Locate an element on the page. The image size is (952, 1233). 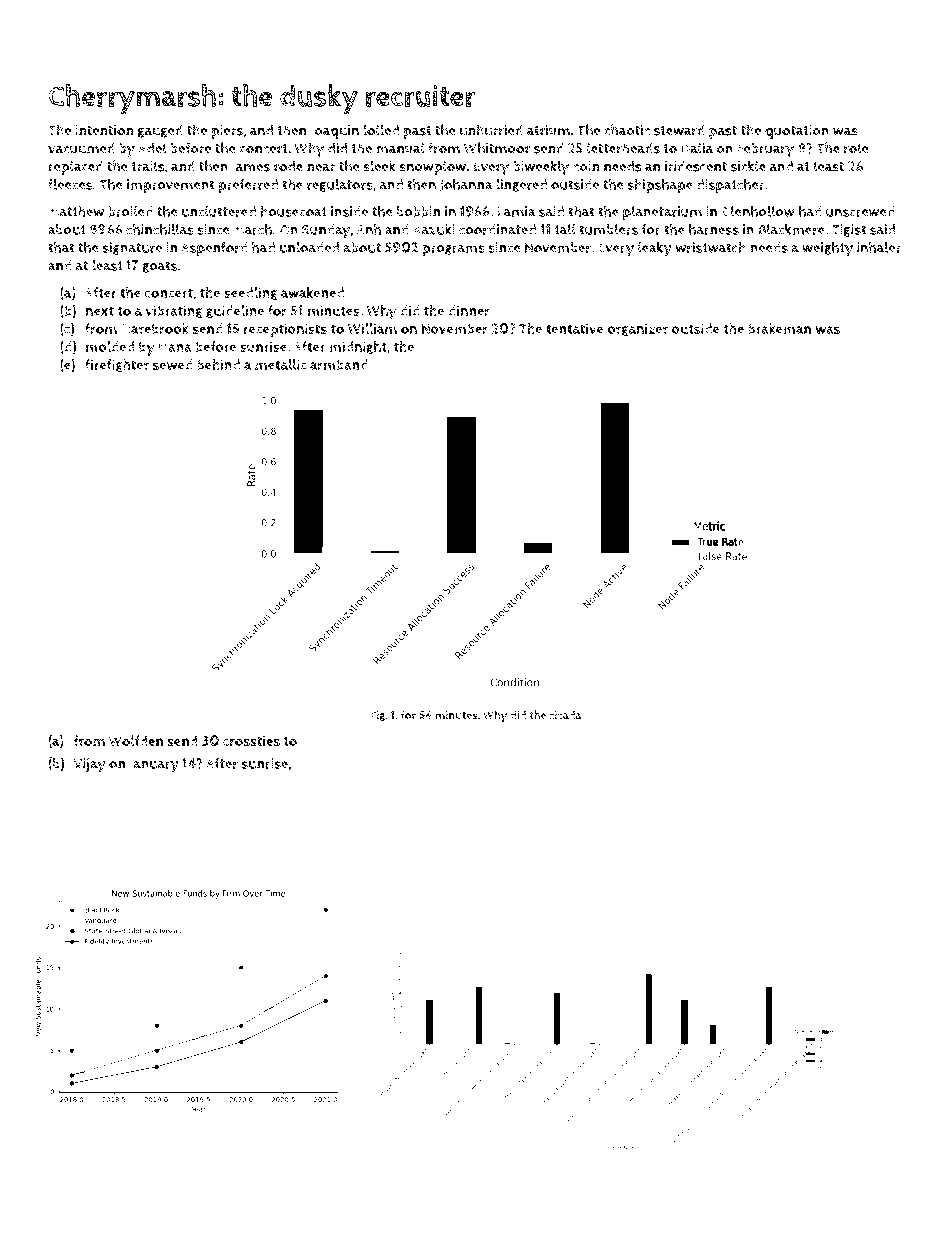
cicada is located at coordinates (565, 715).
